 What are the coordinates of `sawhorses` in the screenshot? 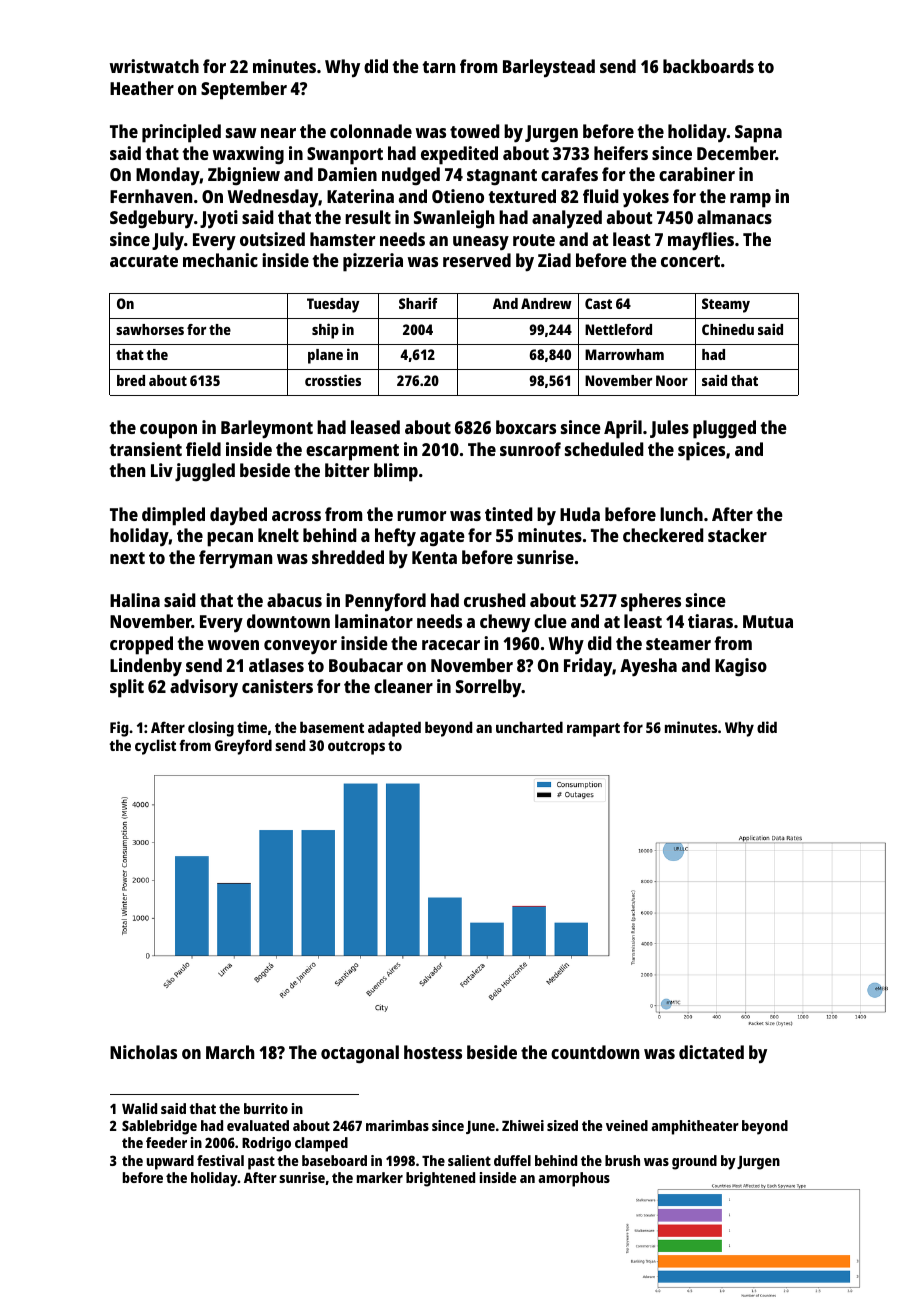 It's located at (150, 329).
